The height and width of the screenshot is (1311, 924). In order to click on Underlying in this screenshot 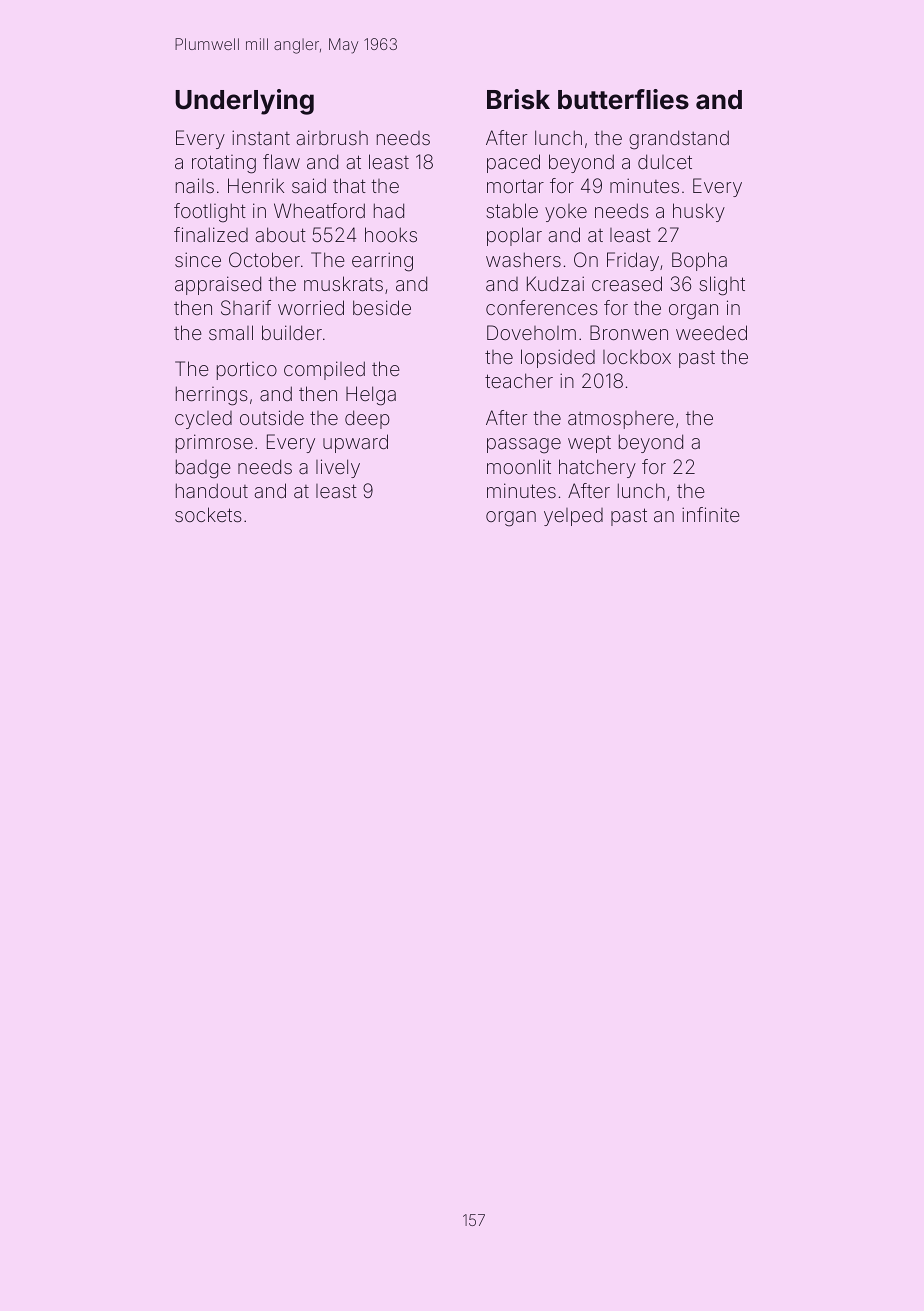, I will do `click(244, 102)`.
